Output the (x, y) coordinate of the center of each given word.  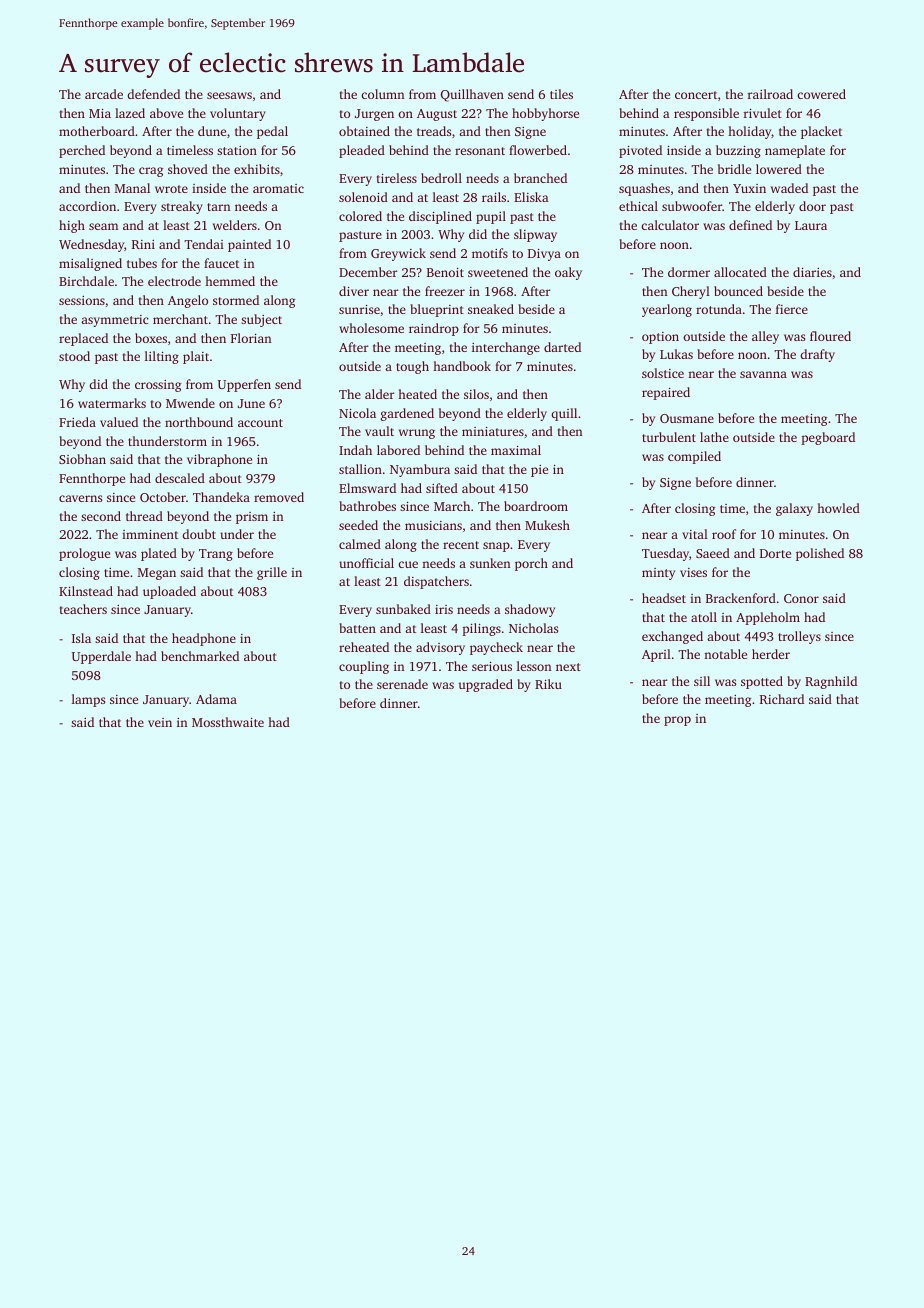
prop (677, 721)
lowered (779, 169)
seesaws (229, 95)
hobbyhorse (545, 114)
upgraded (486, 685)
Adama (216, 699)
